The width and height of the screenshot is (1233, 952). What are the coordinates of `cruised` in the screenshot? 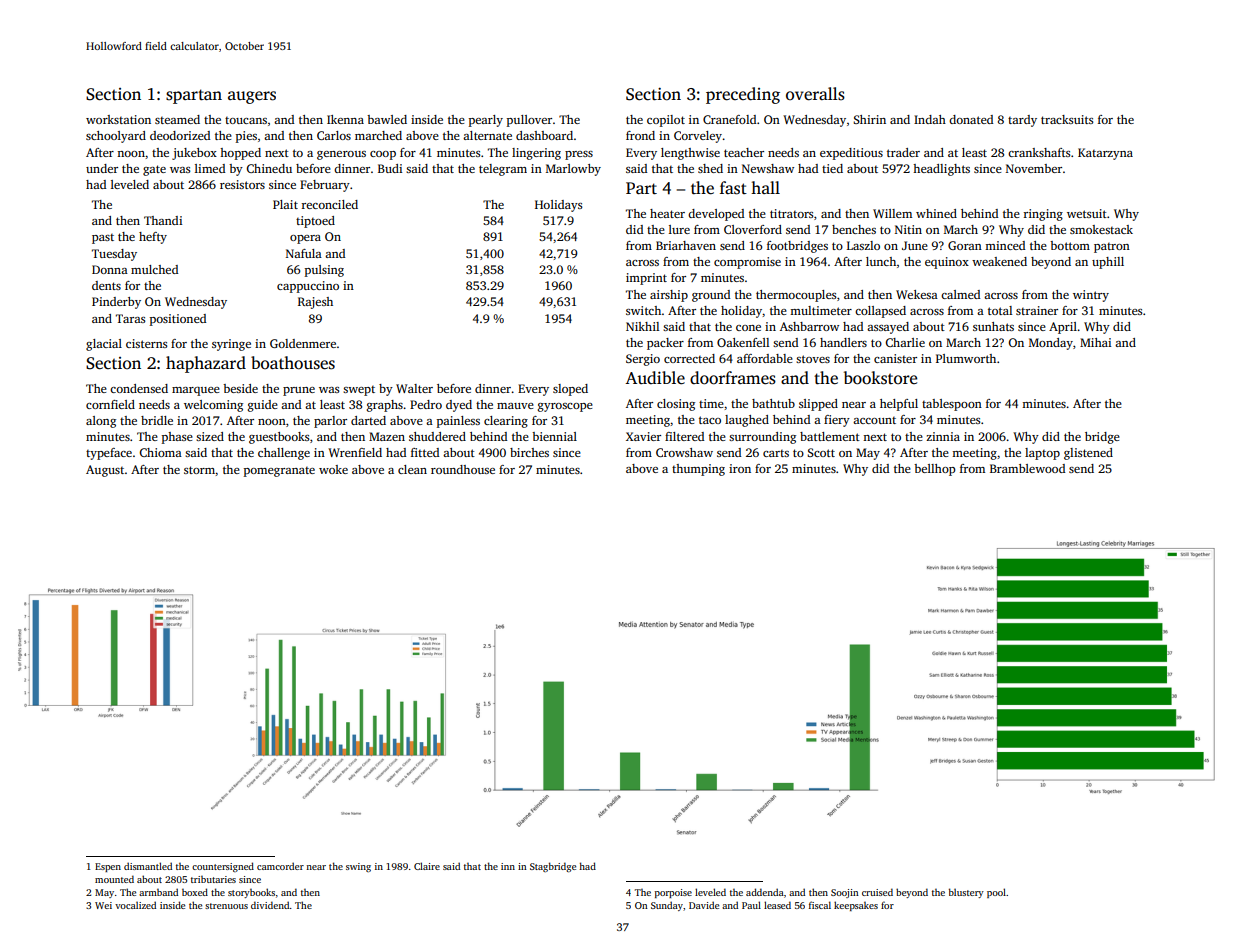 It's located at (877, 892).
